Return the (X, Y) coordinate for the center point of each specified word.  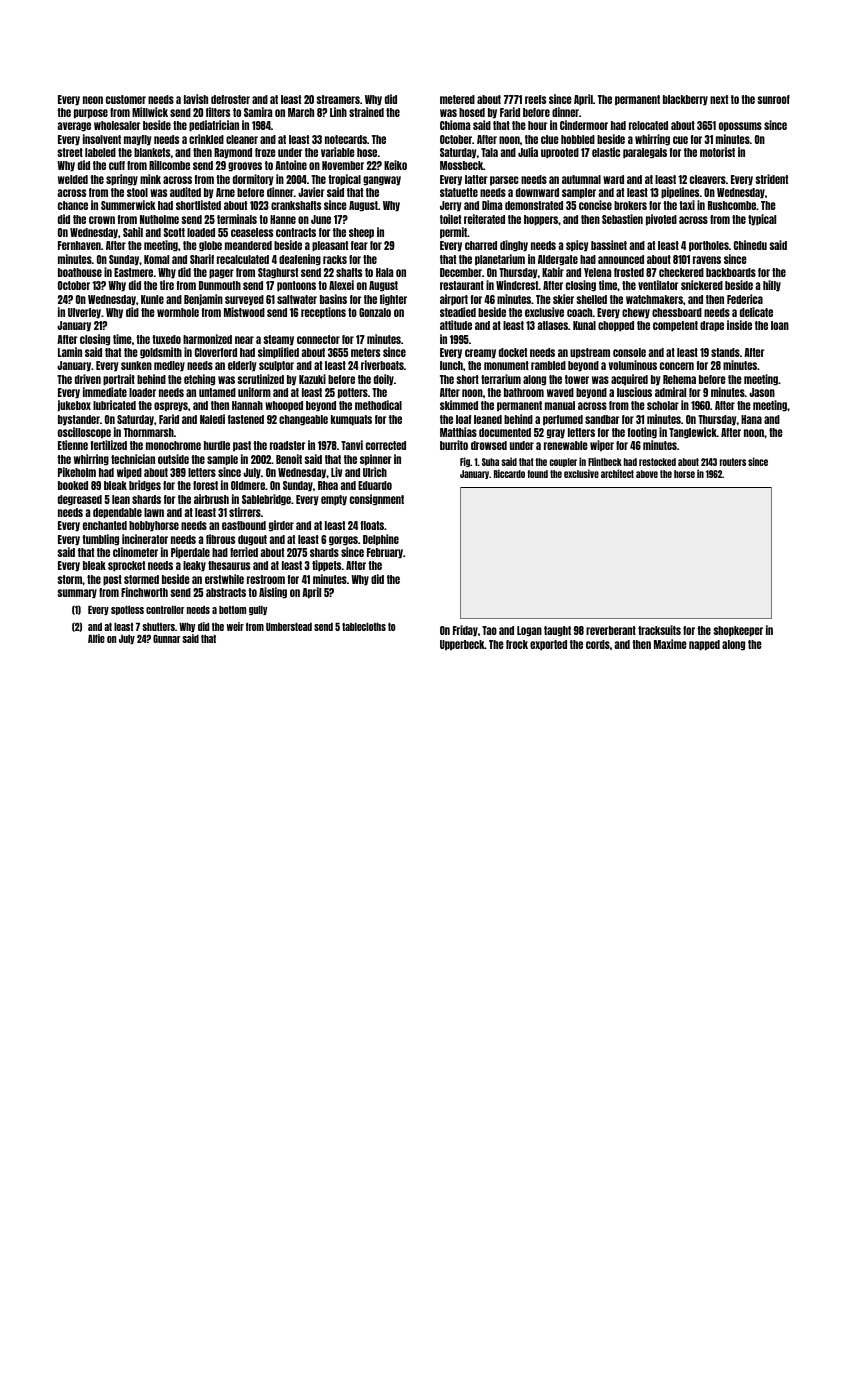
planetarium (500, 260)
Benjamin (203, 300)
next (719, 99)
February (385, 553)
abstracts (226, 592)
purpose (91, 114)
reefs (535, 99)
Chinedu (750, 245)
